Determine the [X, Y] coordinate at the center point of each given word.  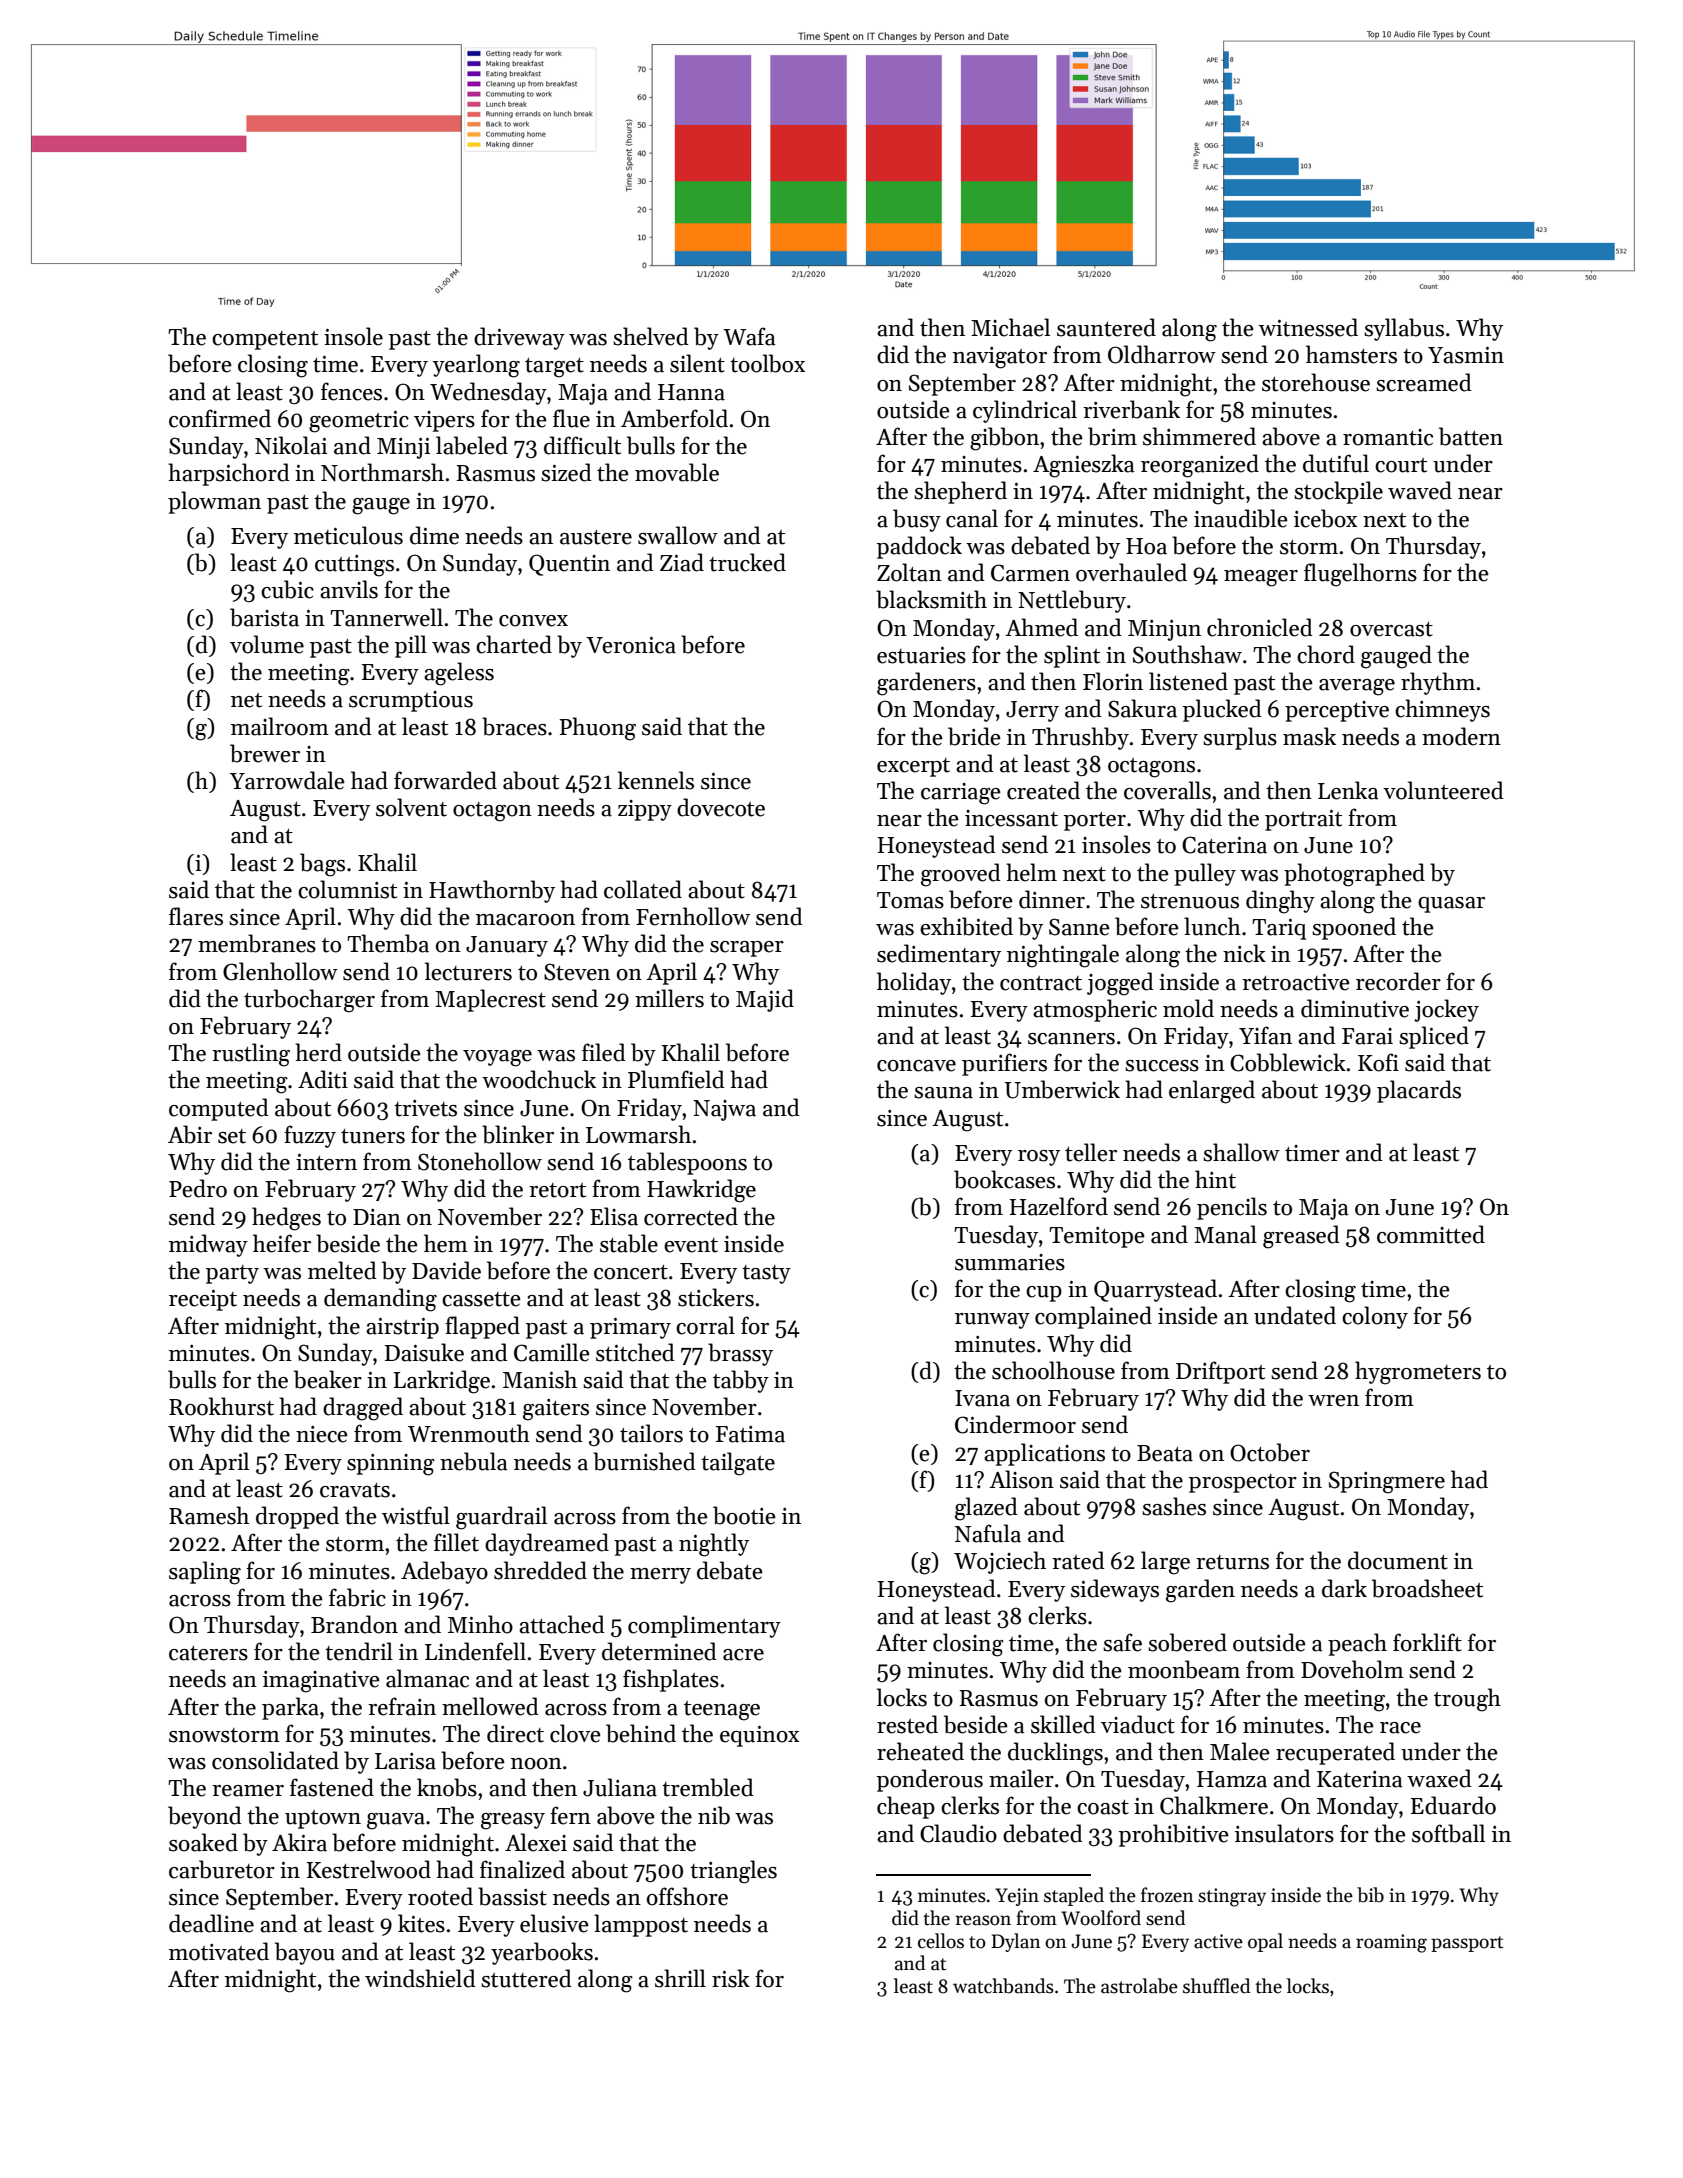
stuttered [526, 1978]
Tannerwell [386, 617]
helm [1031, 872]
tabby [741, 1381]
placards [1419, 1091]
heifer [282, 1243]
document [1398, 1560]
